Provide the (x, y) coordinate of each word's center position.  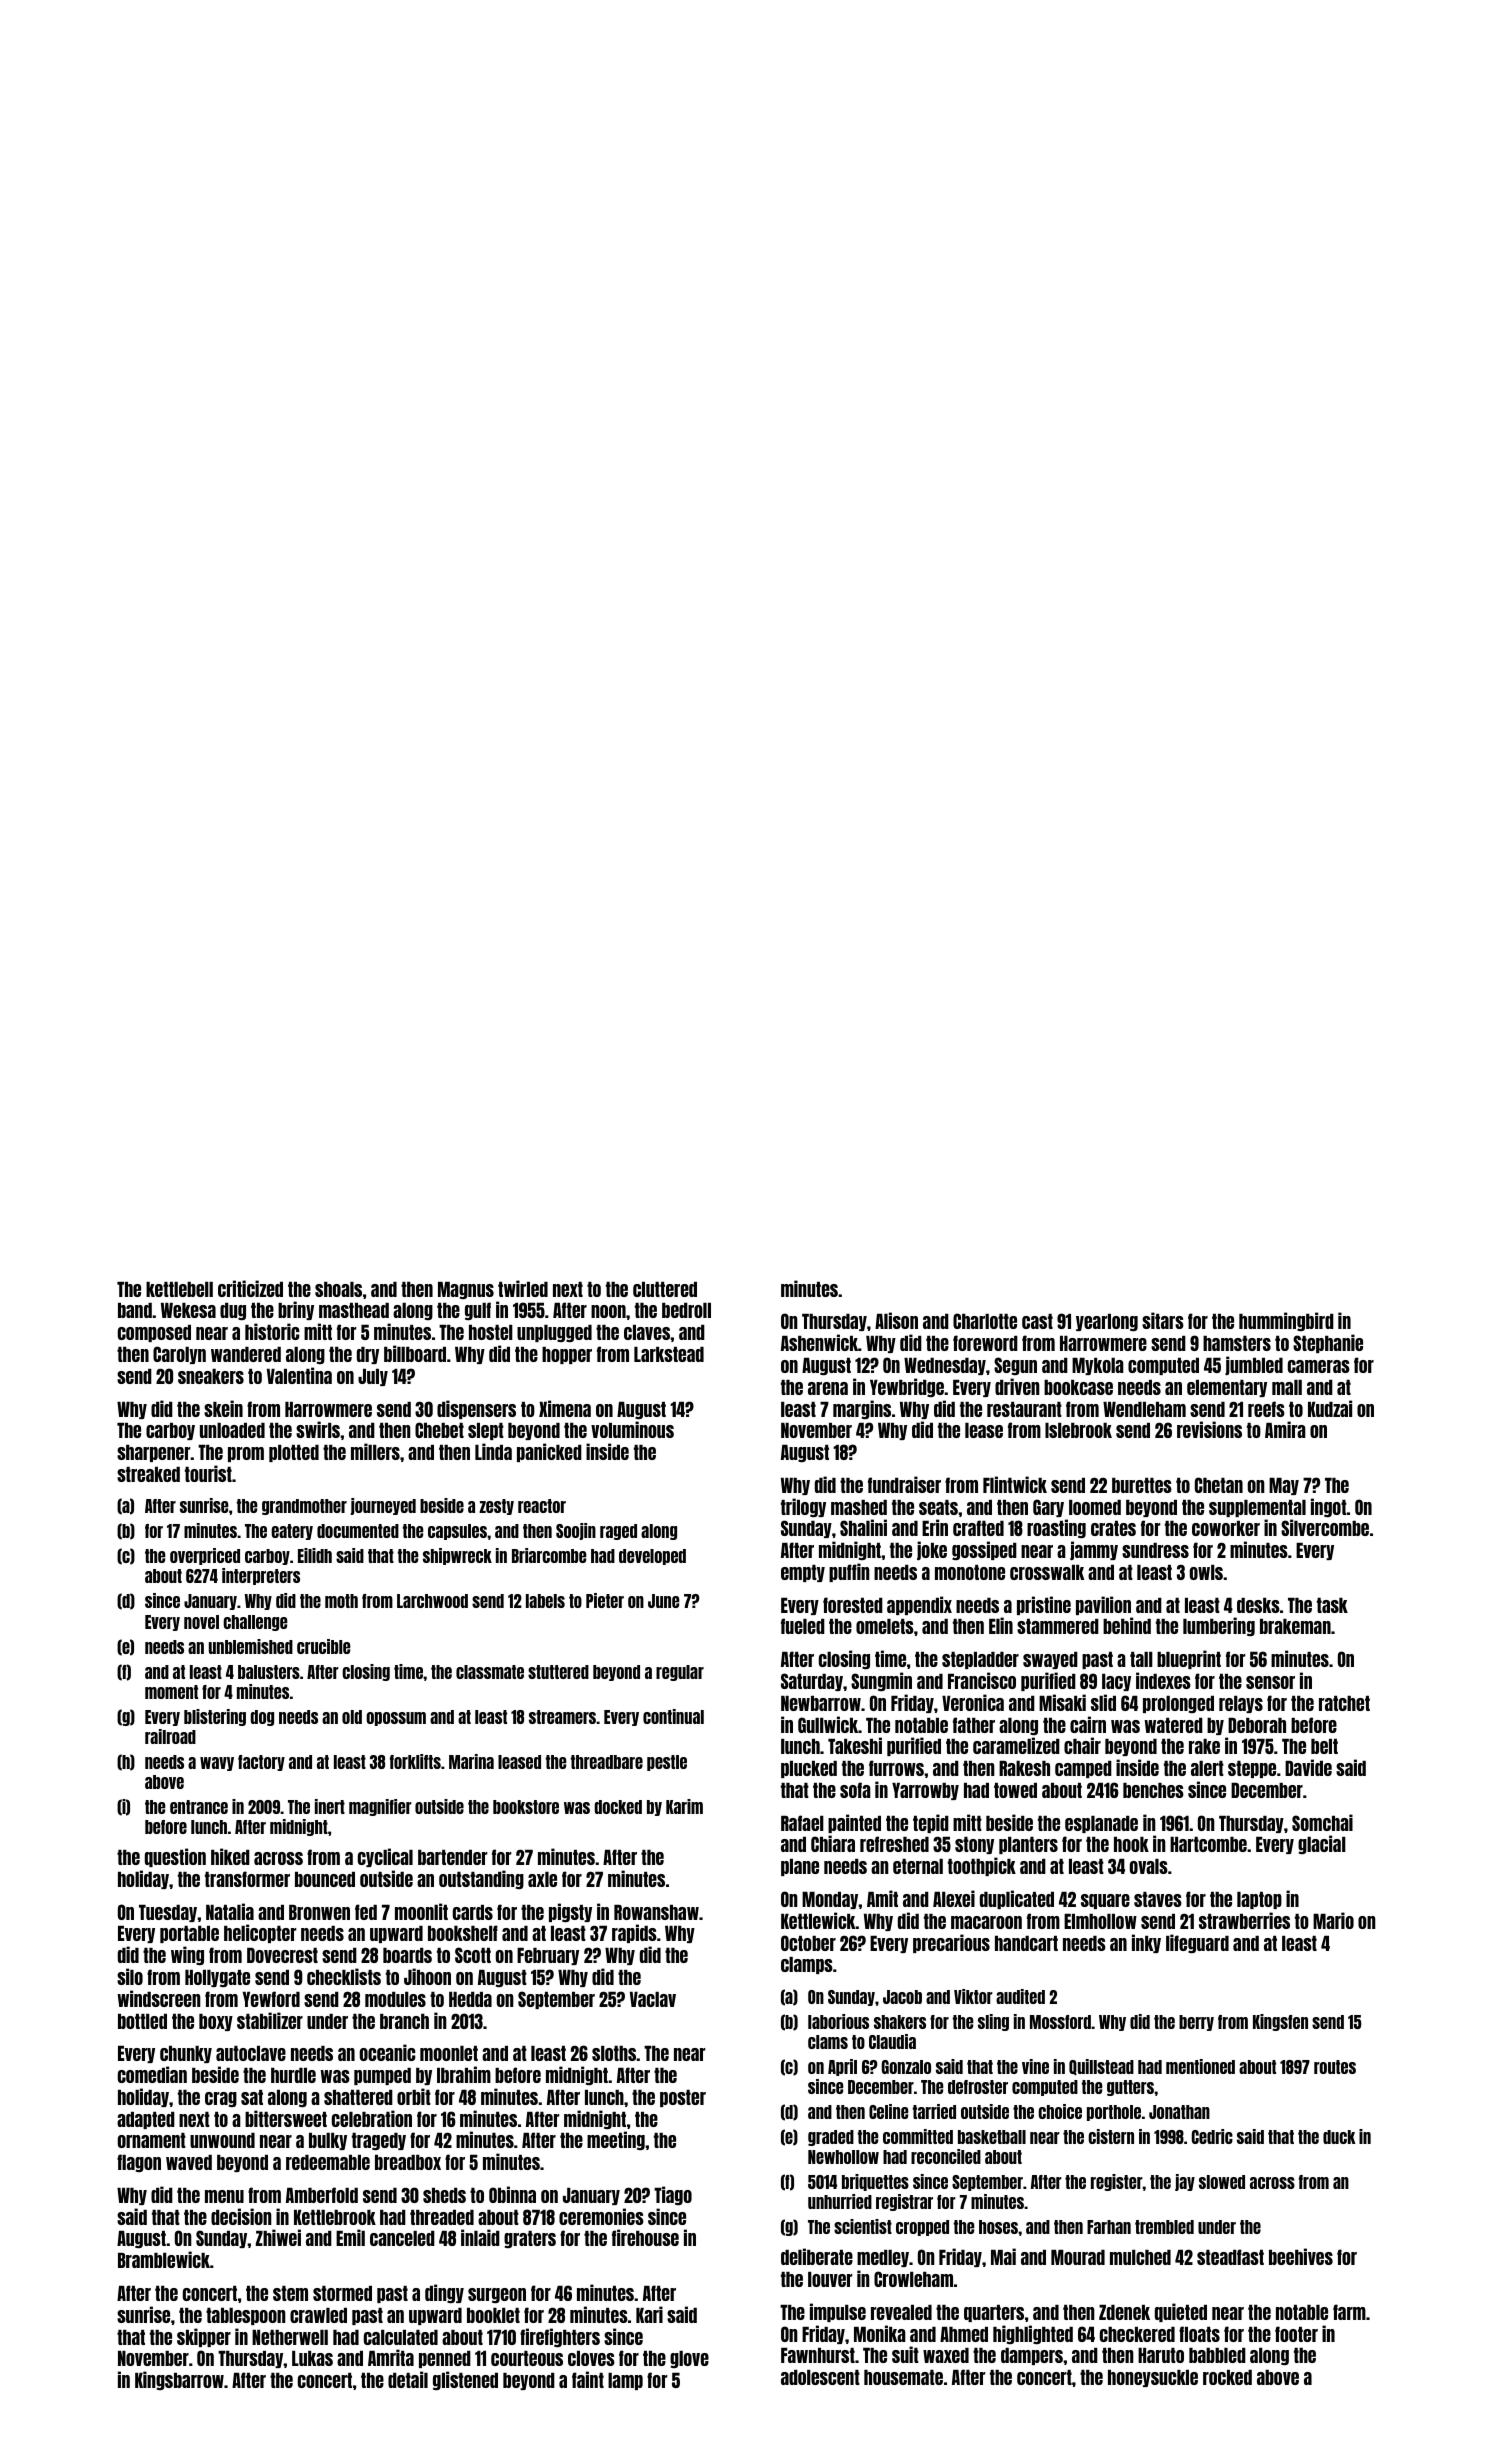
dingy (444, 2293)
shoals (338, 1289)
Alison (896, 1320)
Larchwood (432, 1601)
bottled (142, 2021)
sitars (1163, 1320)
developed (652, 1557)
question (175, 1857)
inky (1146, 1943)
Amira (1285, 1429)
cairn (1088, 1724)
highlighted (1033, 2334)
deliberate (817, 2256)
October (808, 1943)
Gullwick (828, 1724)
